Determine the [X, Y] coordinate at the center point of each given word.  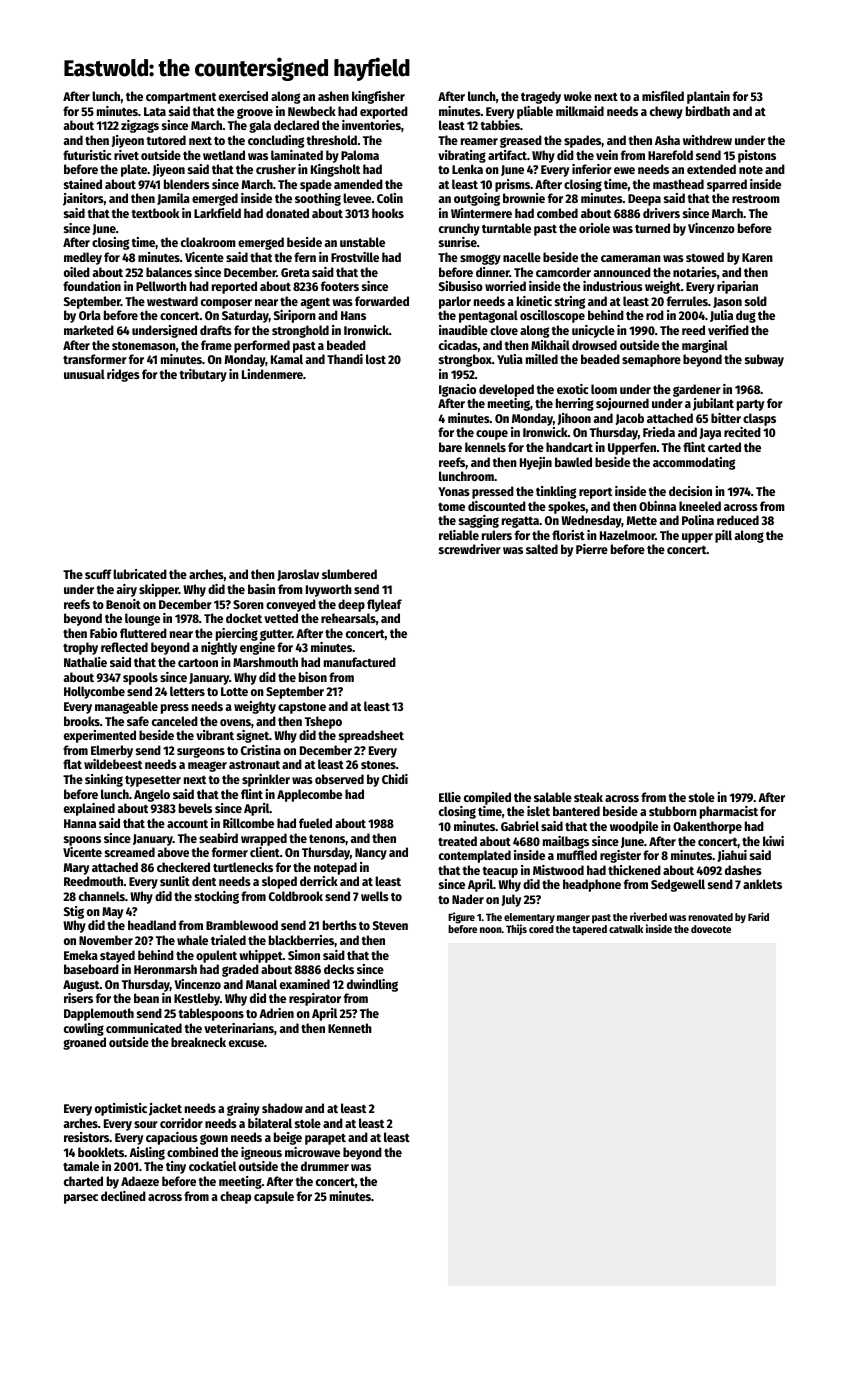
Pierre [592, 549]
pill [723, 536]
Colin [390, 198]
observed [339, 779]
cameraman [631, 258]
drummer [325, 1166]
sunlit [175, 881]
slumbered [349, 574]
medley [83, 258]
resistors [87, 1137]
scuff [98, 574]
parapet [325, 1139]
